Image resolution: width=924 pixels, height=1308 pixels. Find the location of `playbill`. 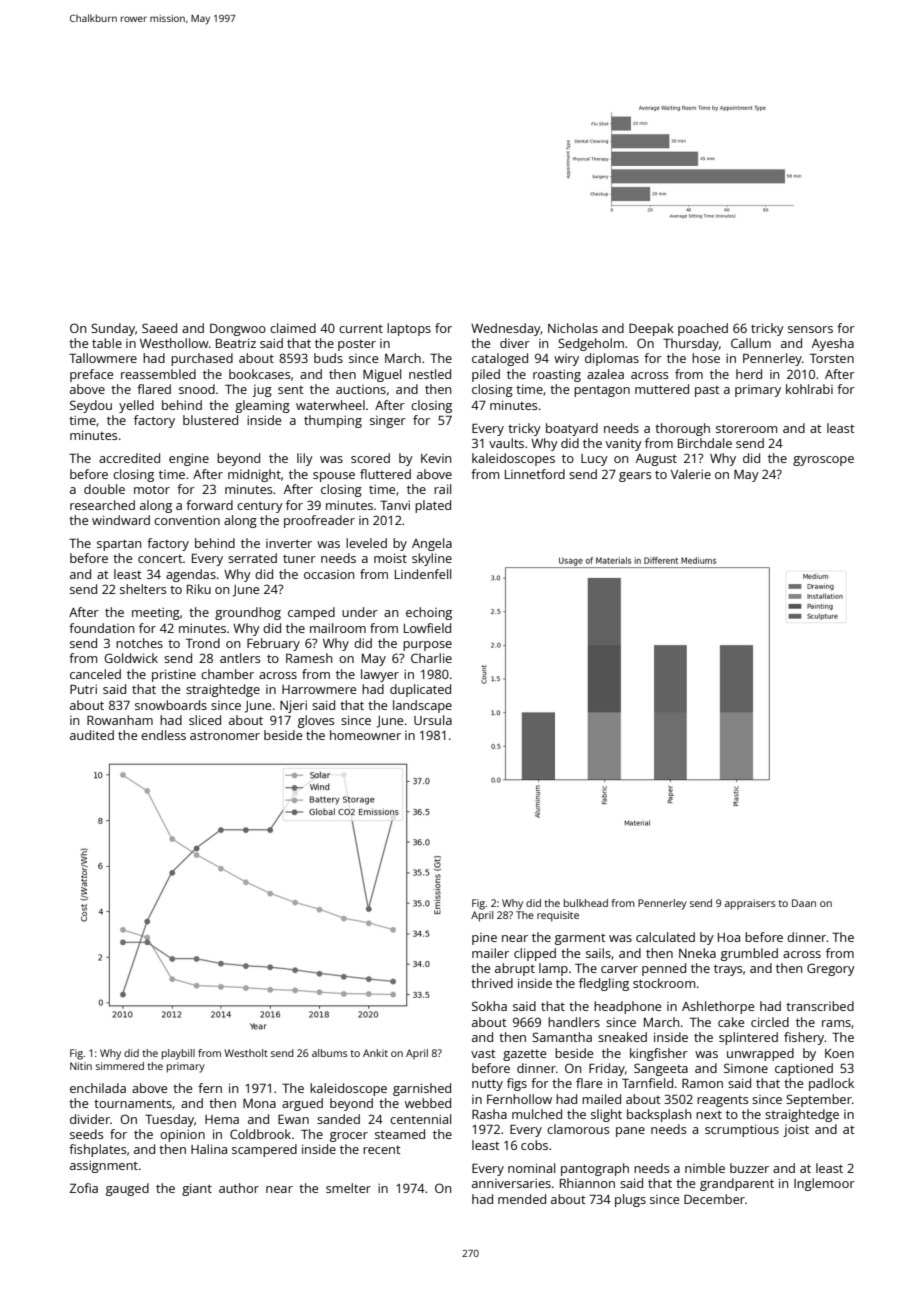

playbill is located at coordinates (178, 1054).
